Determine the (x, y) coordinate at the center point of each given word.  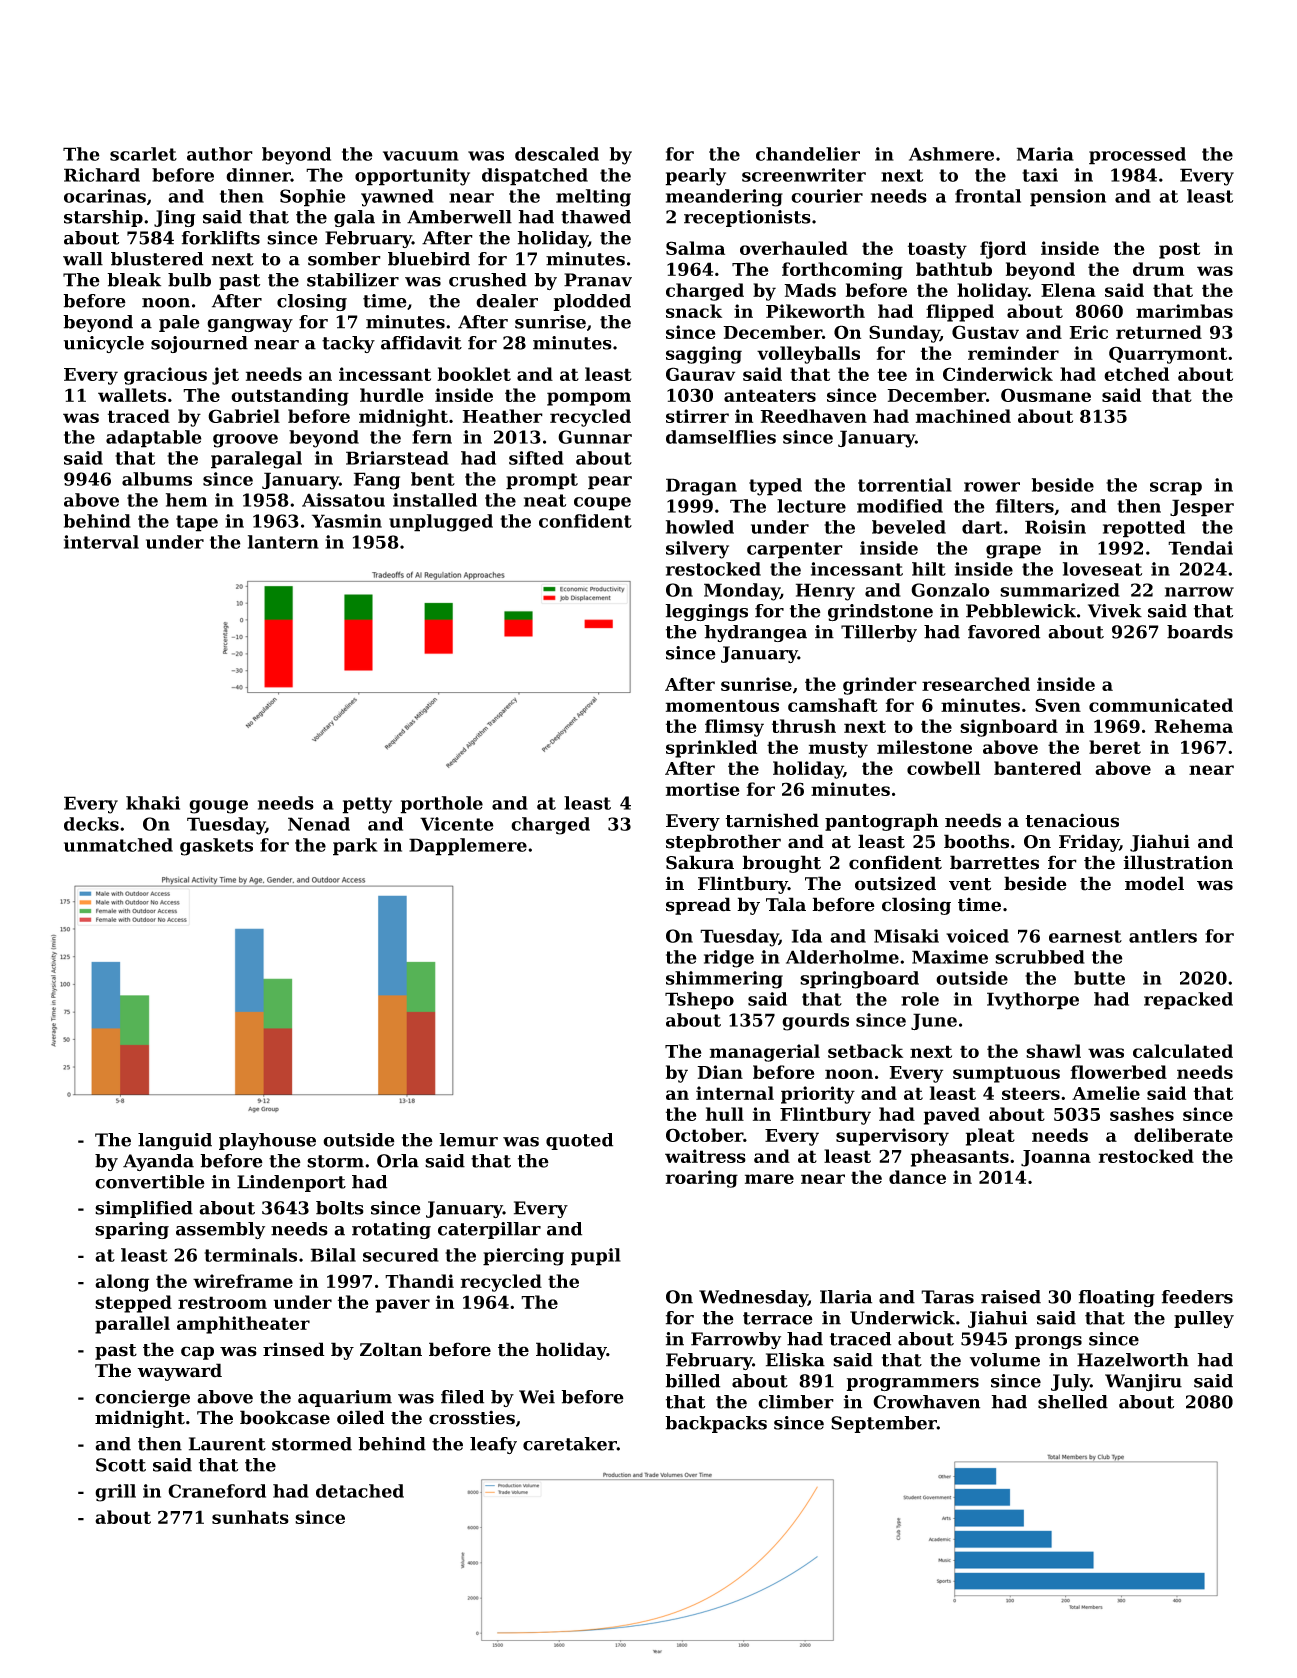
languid (175, 1141)
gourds (815, 1022)
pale (179, 323)
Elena (1068, 290)
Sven (1058, 705)
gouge (218, 807)
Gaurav (700, 374)
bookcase (285, 1417)
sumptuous (1006, 1074)
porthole (441, 805)
